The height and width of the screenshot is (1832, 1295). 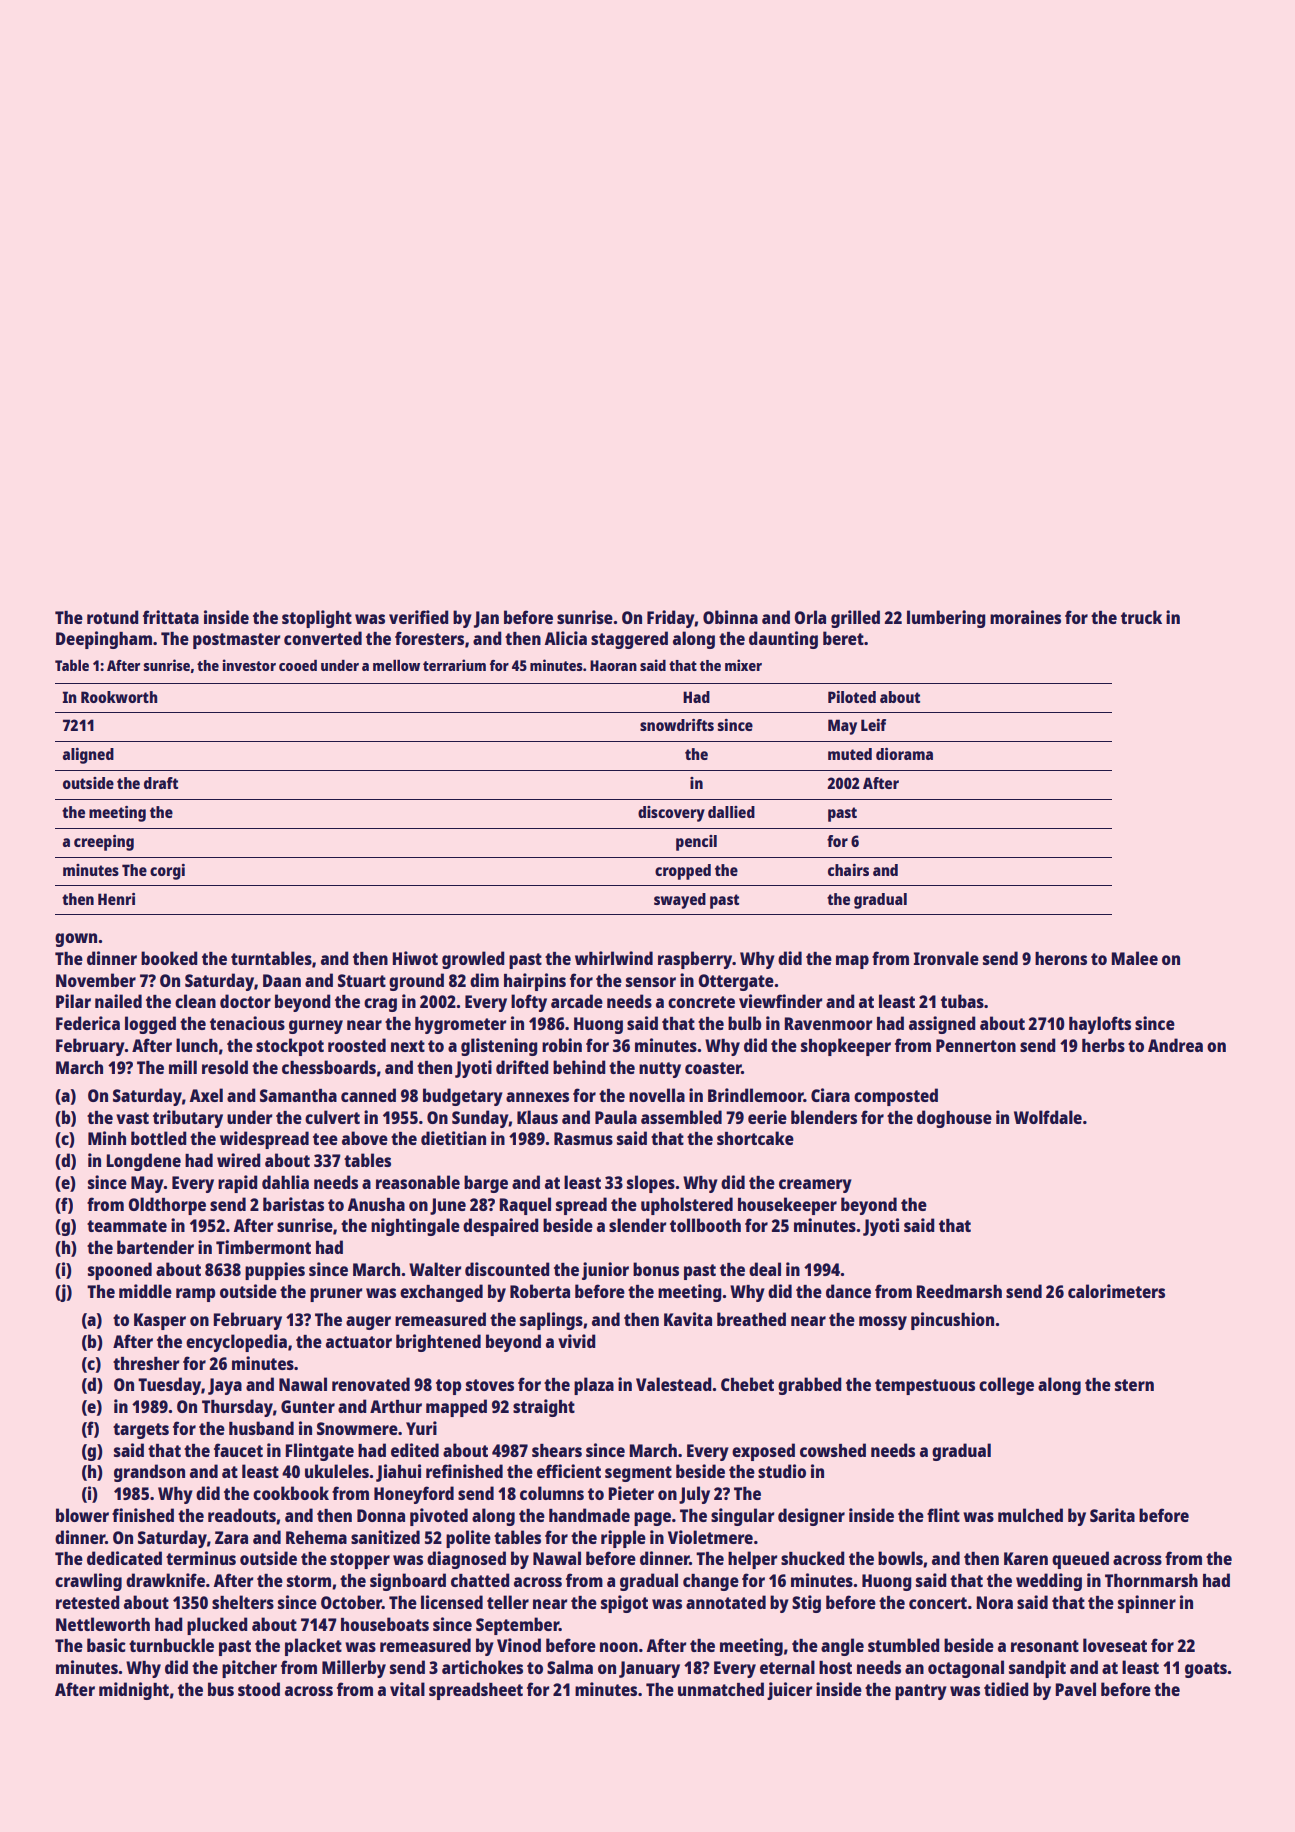 I want to click on barge, so click(x=486, y=1184).
